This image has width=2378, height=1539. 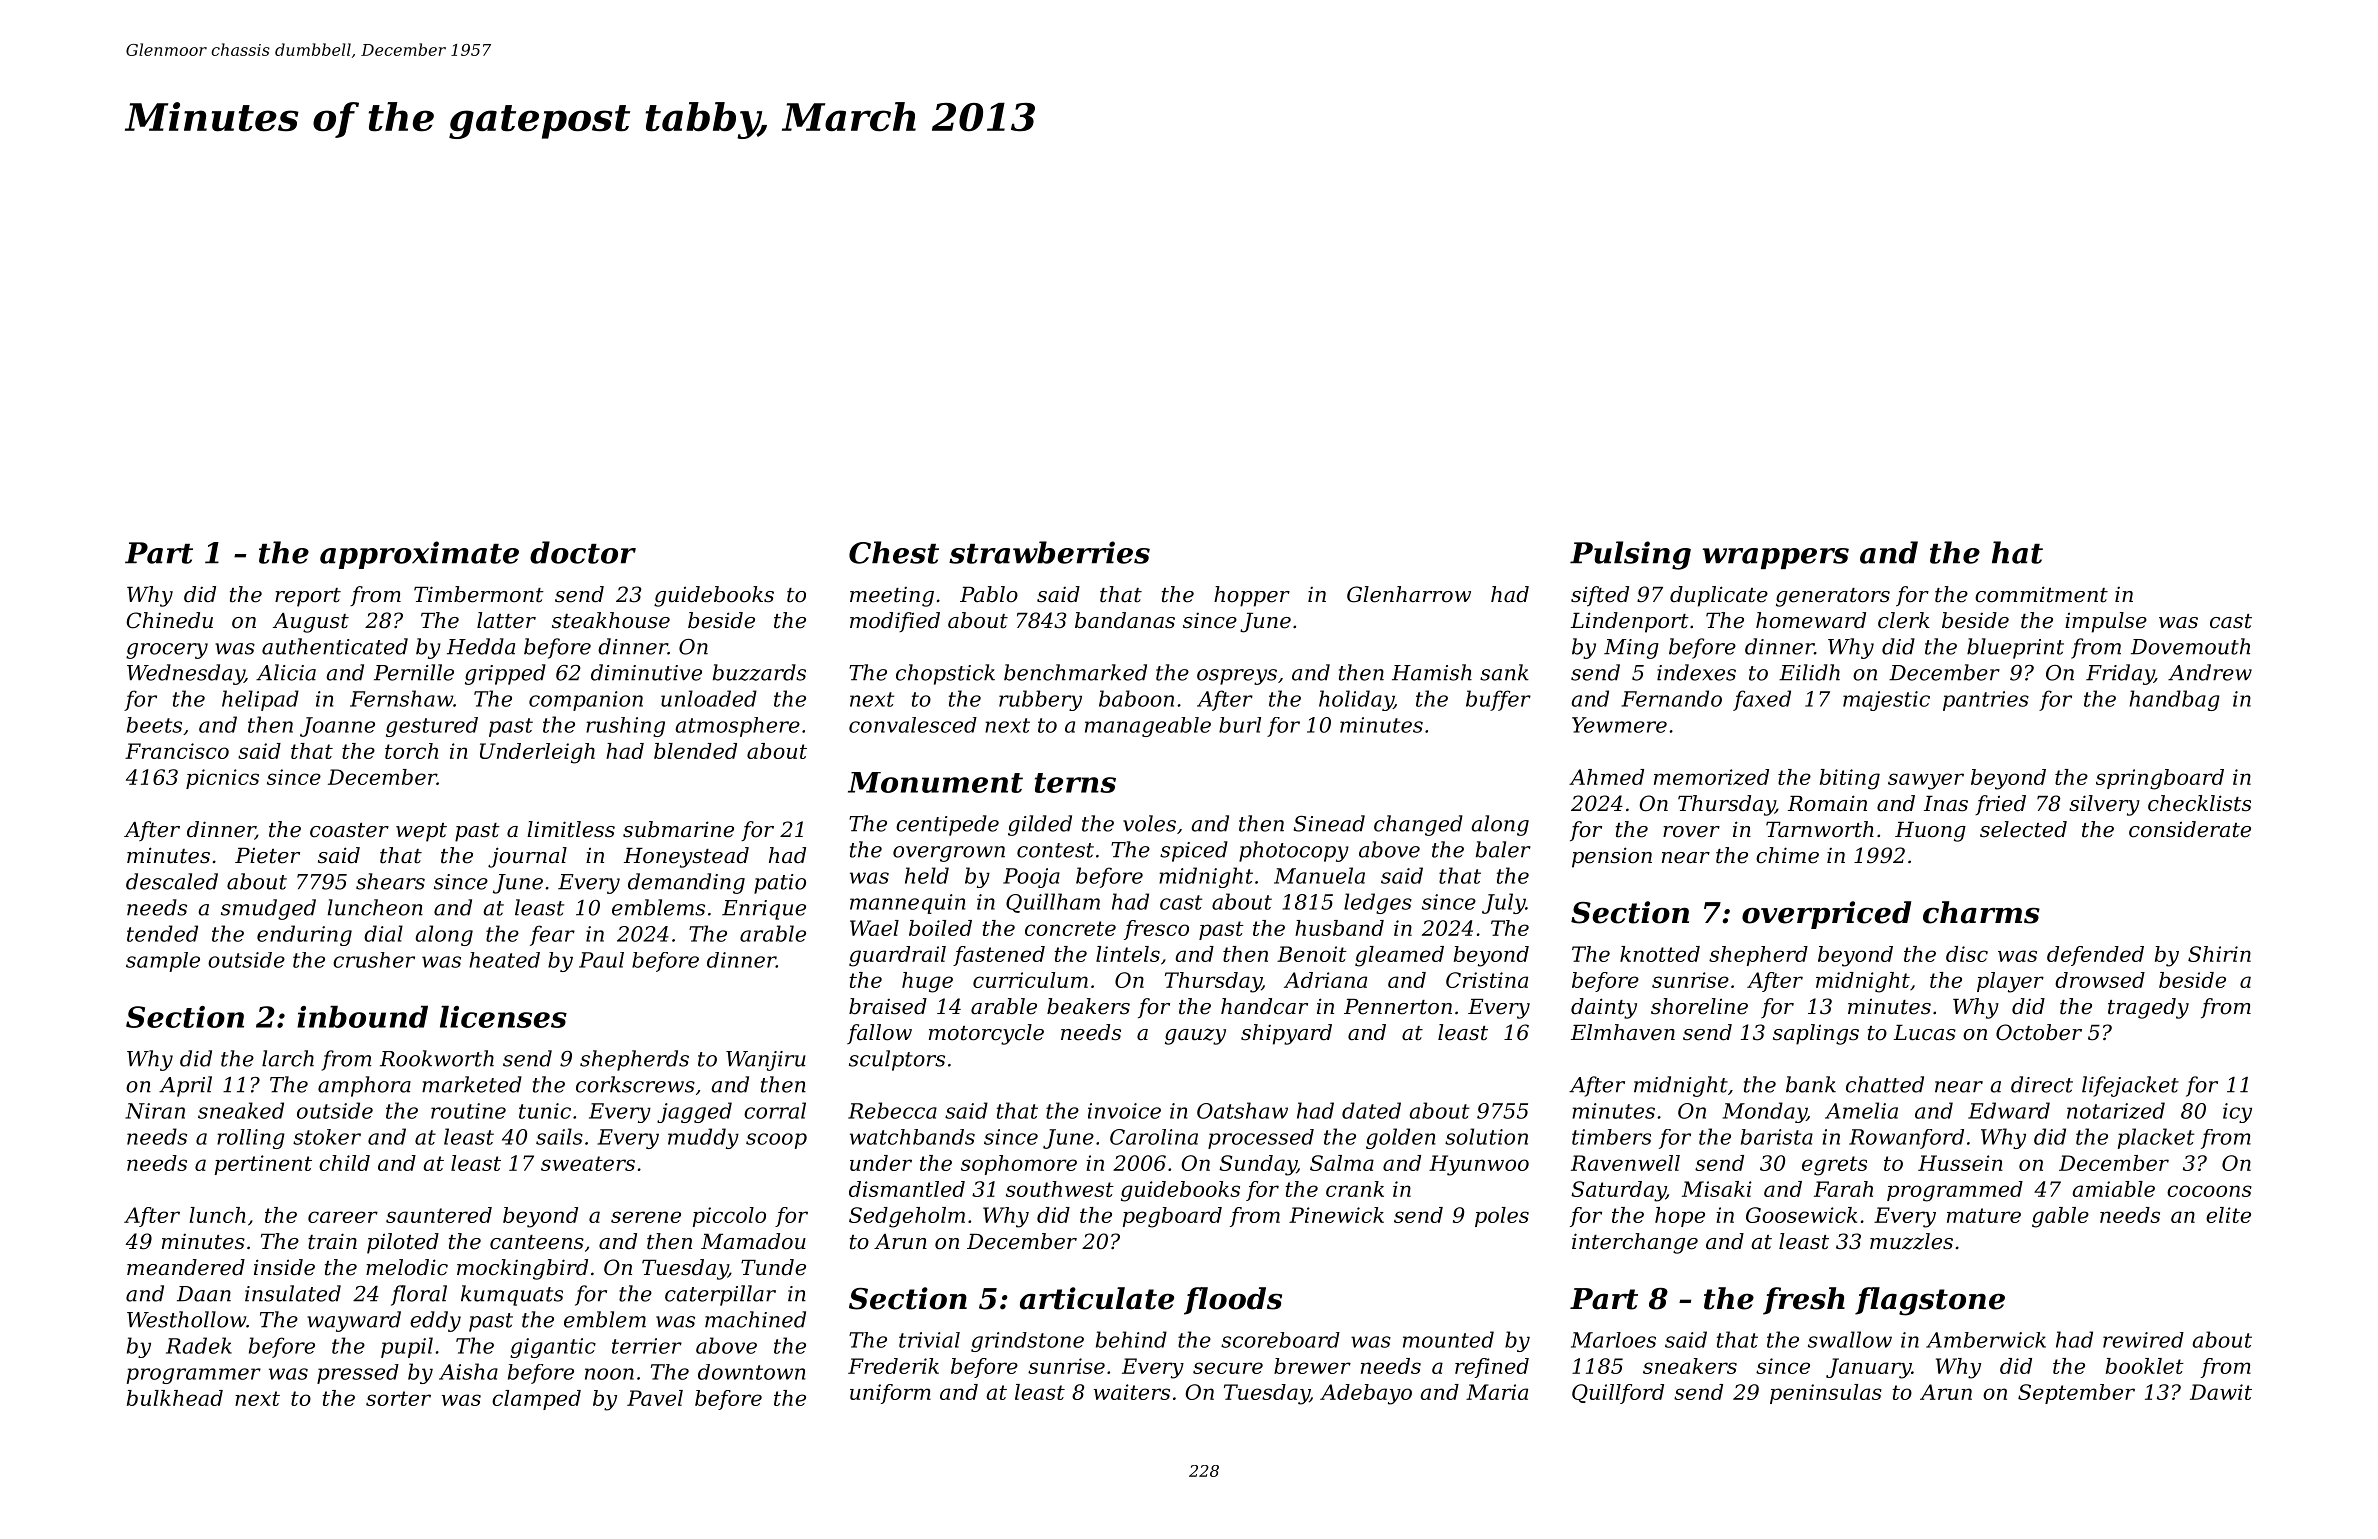 What do you see at coordinates (1060, 1189) in the image?
I see `southwest` at bounding box center [1060, 1189].
